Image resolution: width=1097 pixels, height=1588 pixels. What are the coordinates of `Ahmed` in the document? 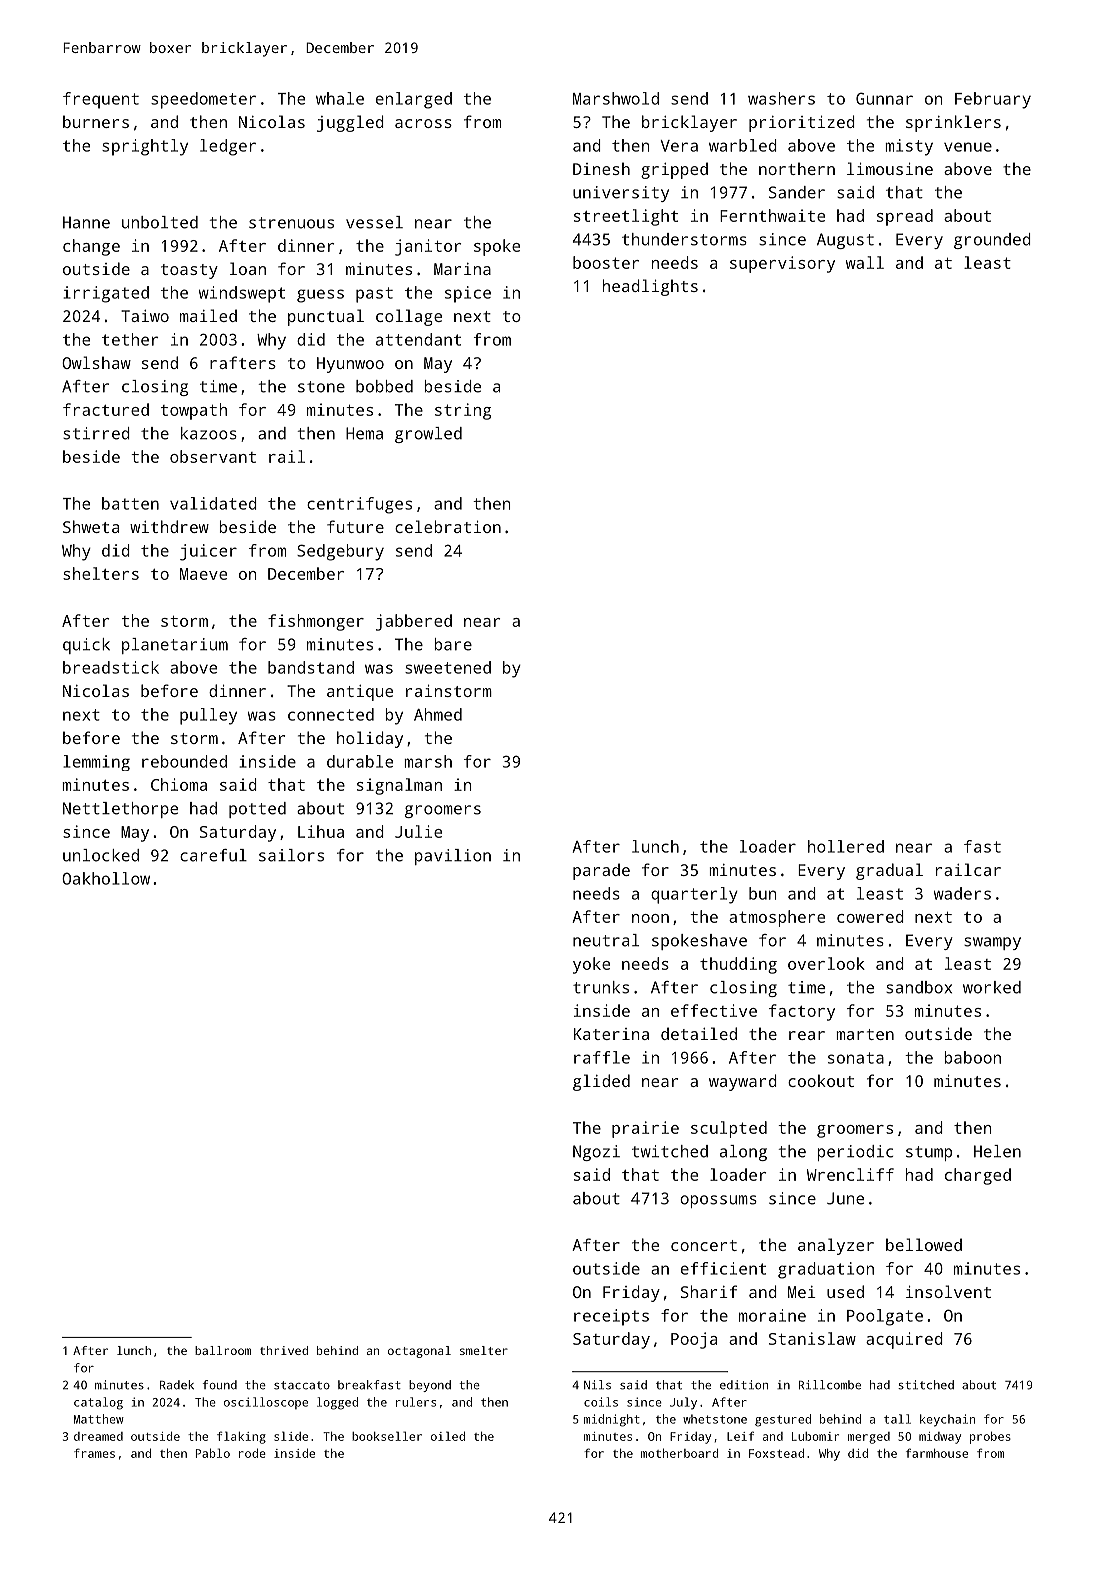 It's located at (438, 714).
